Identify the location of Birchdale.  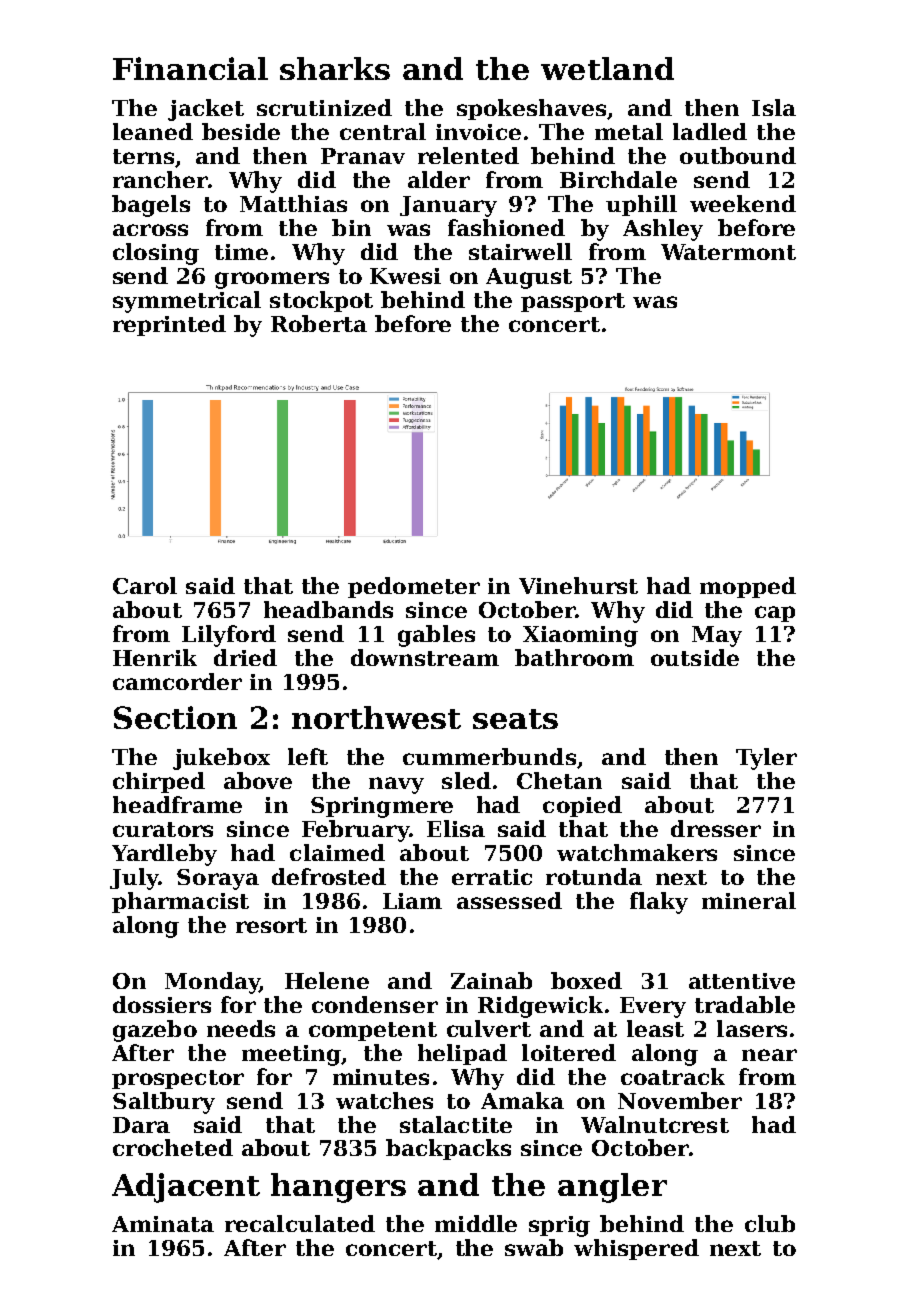
(618, 179).
